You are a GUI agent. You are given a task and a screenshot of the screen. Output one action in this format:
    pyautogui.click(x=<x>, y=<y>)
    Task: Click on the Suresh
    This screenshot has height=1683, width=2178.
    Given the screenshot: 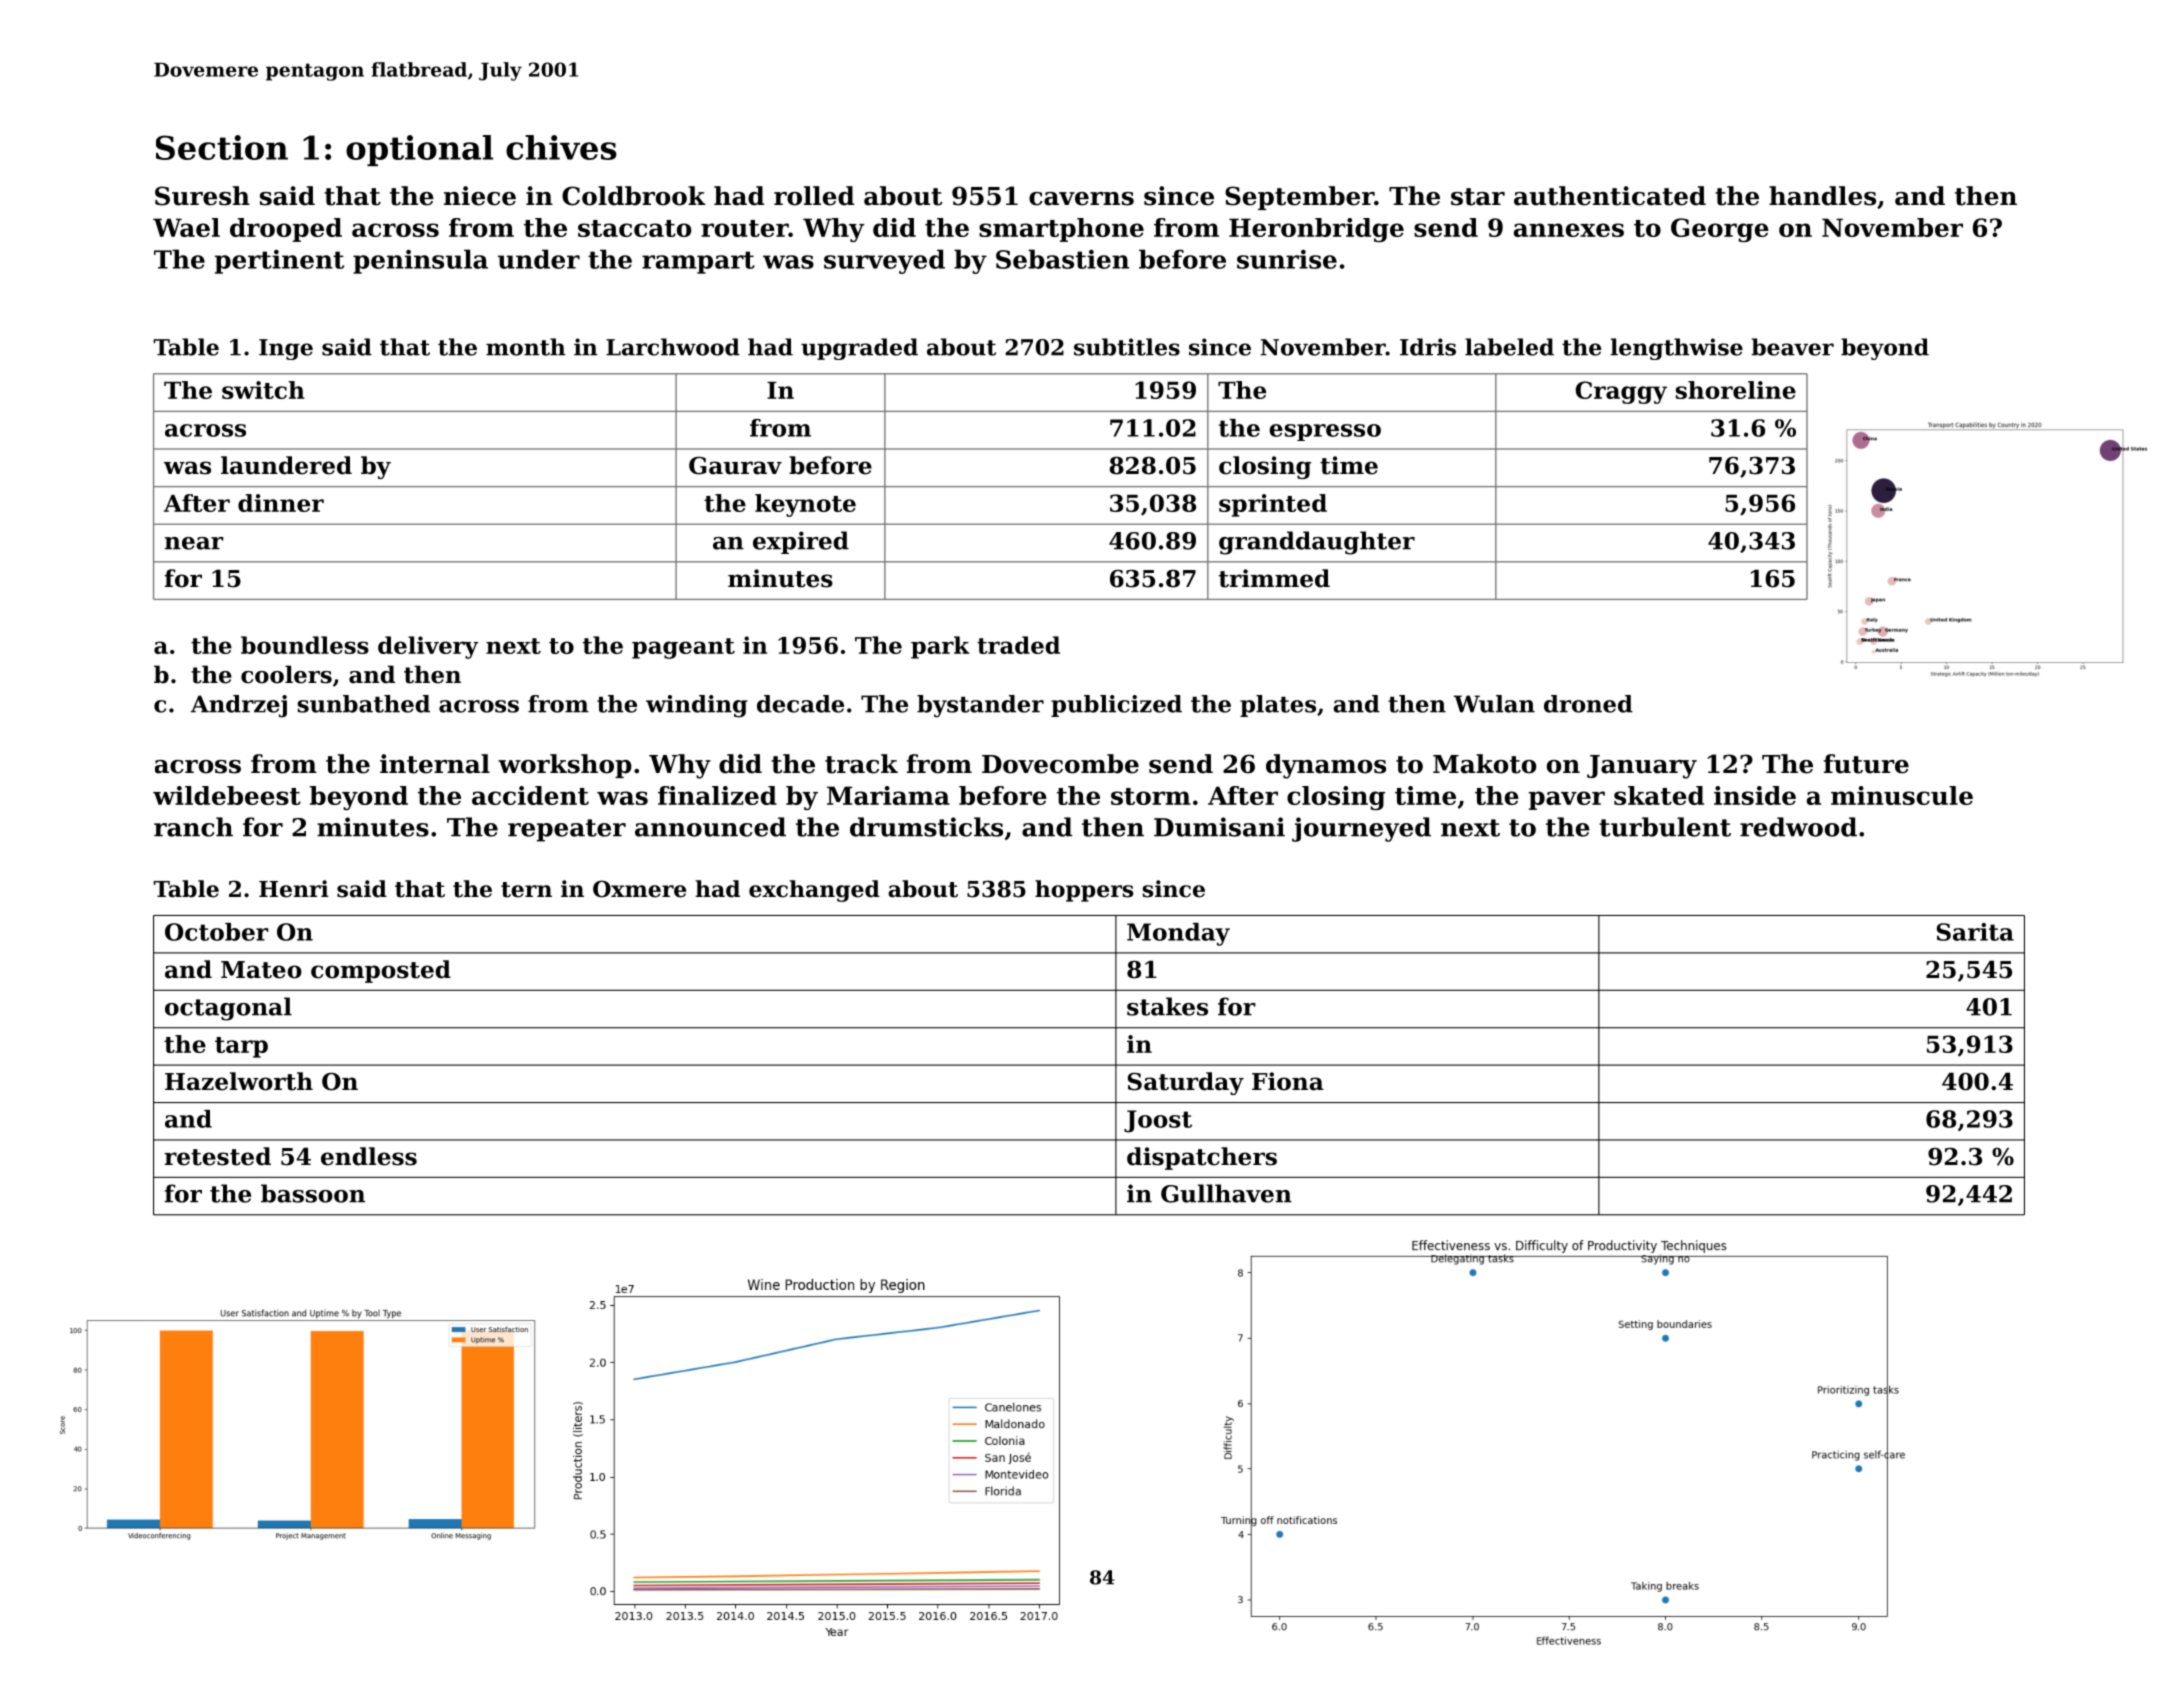 What is the action you would take?
    pyautogui.click(x=202, y=196)
